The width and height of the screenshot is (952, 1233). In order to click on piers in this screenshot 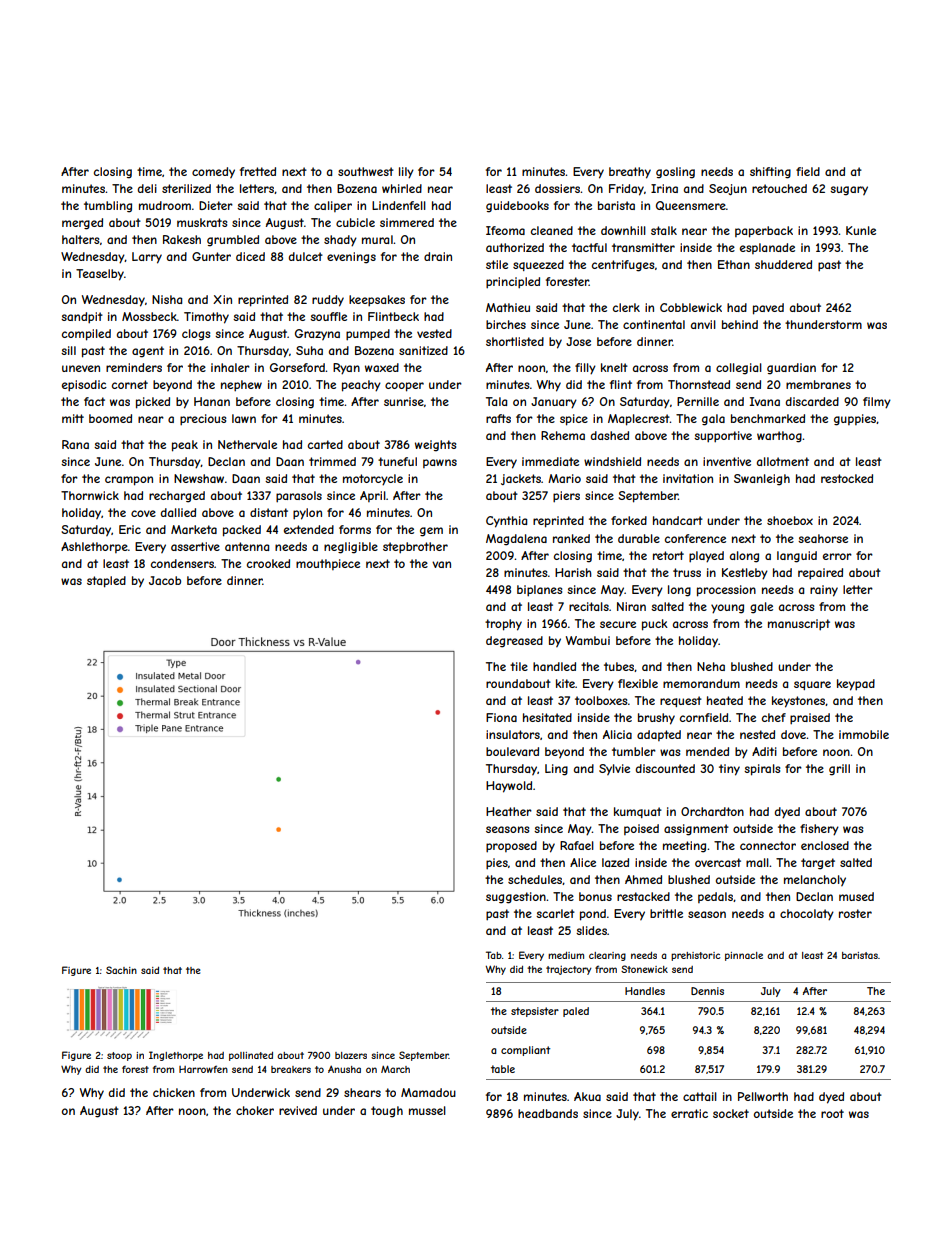, I will do `click(566, 497)`.
